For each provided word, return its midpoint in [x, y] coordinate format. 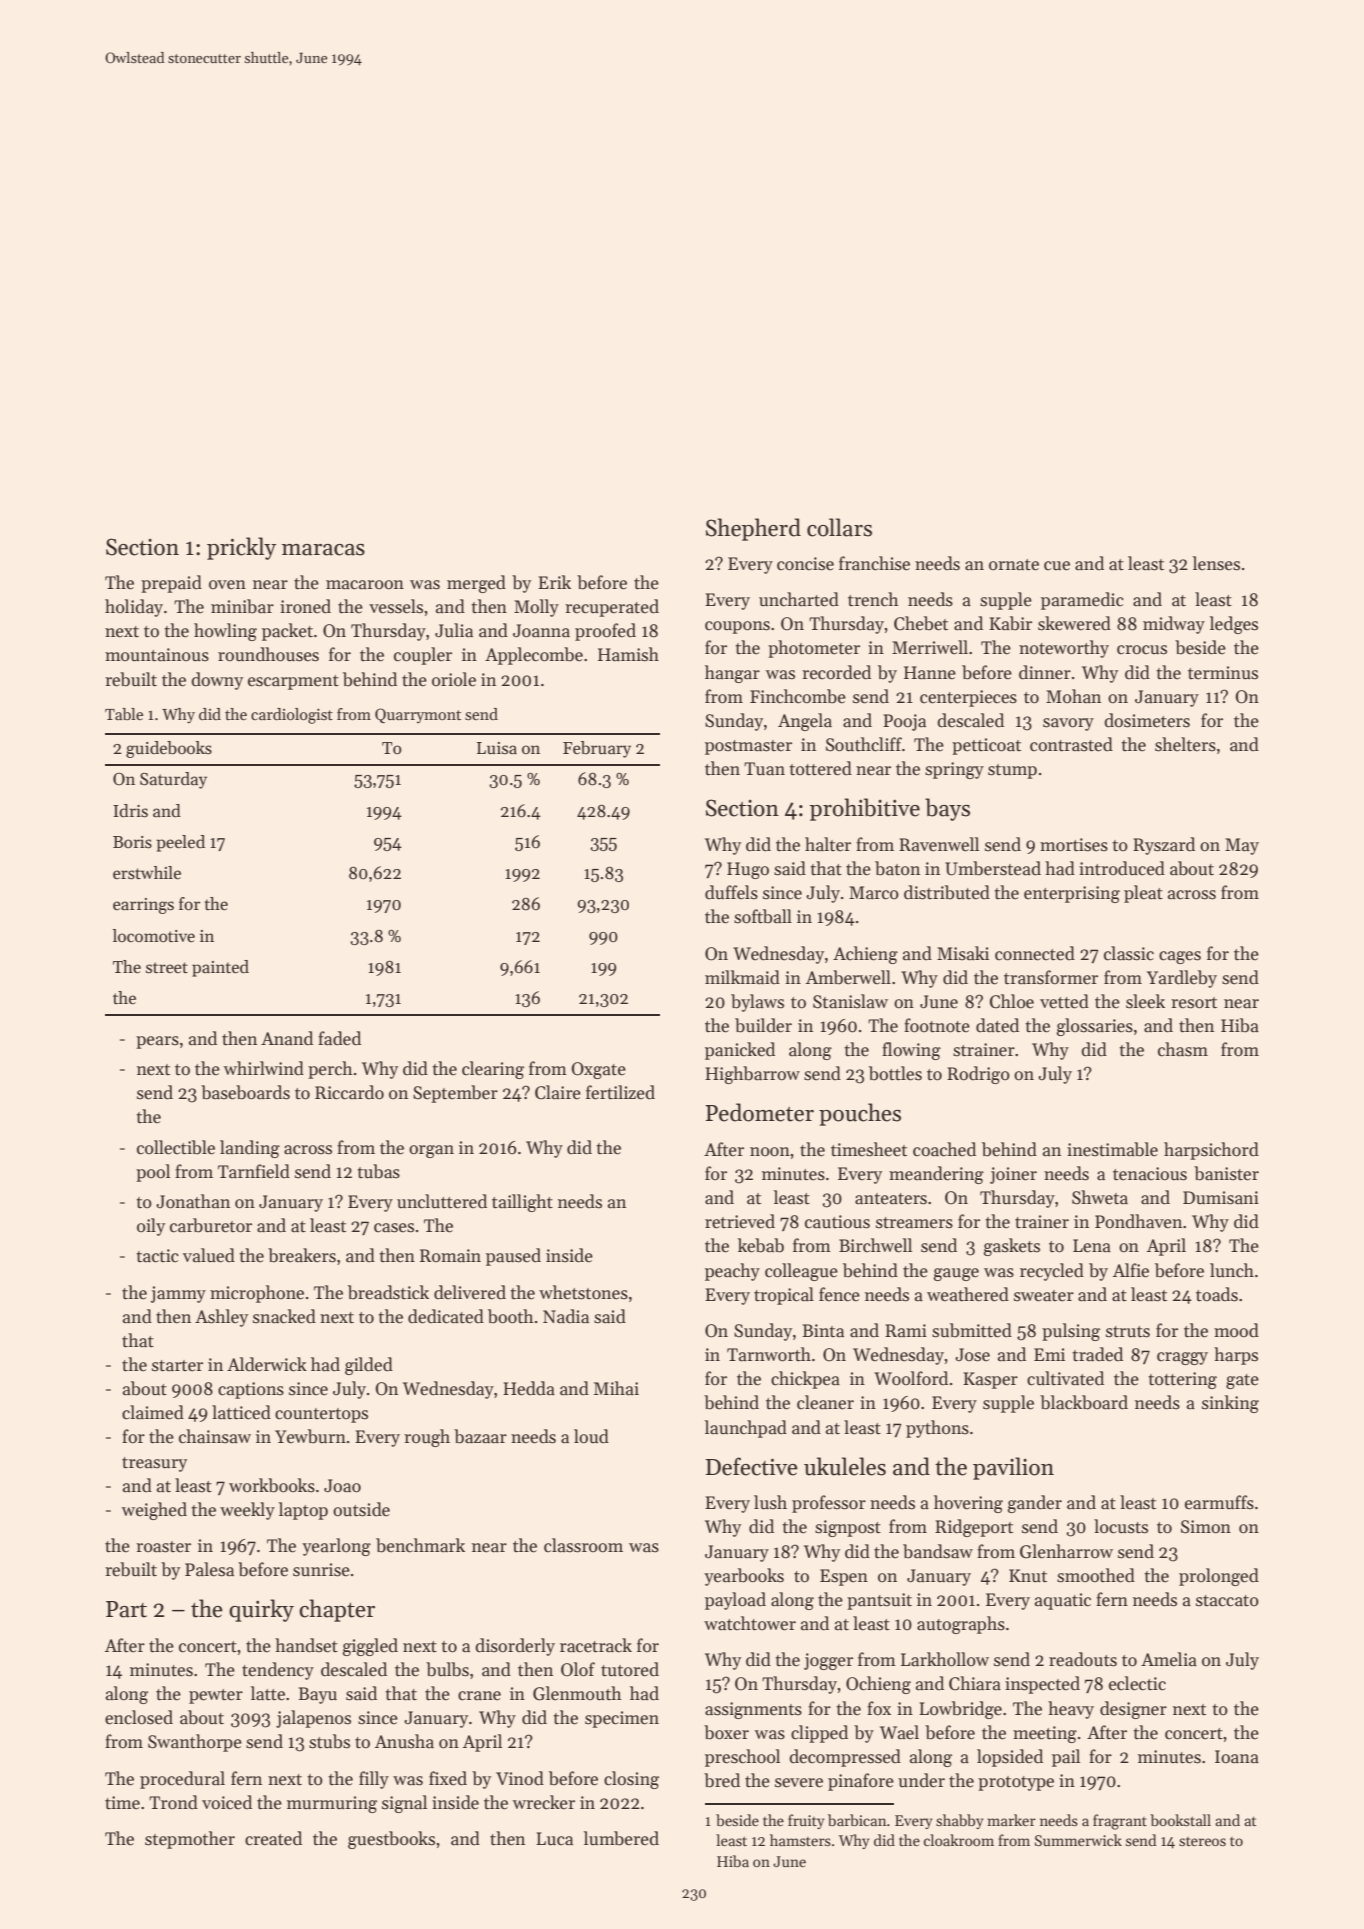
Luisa [497, 748]
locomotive [154, 936]
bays [947, 809]
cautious [837, 1222]
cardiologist [292, 716]
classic [1129, 953]
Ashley [221, 1318]
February [597, 749]
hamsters [800, 1840]
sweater [1044, 1296]
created [273, 1838]
